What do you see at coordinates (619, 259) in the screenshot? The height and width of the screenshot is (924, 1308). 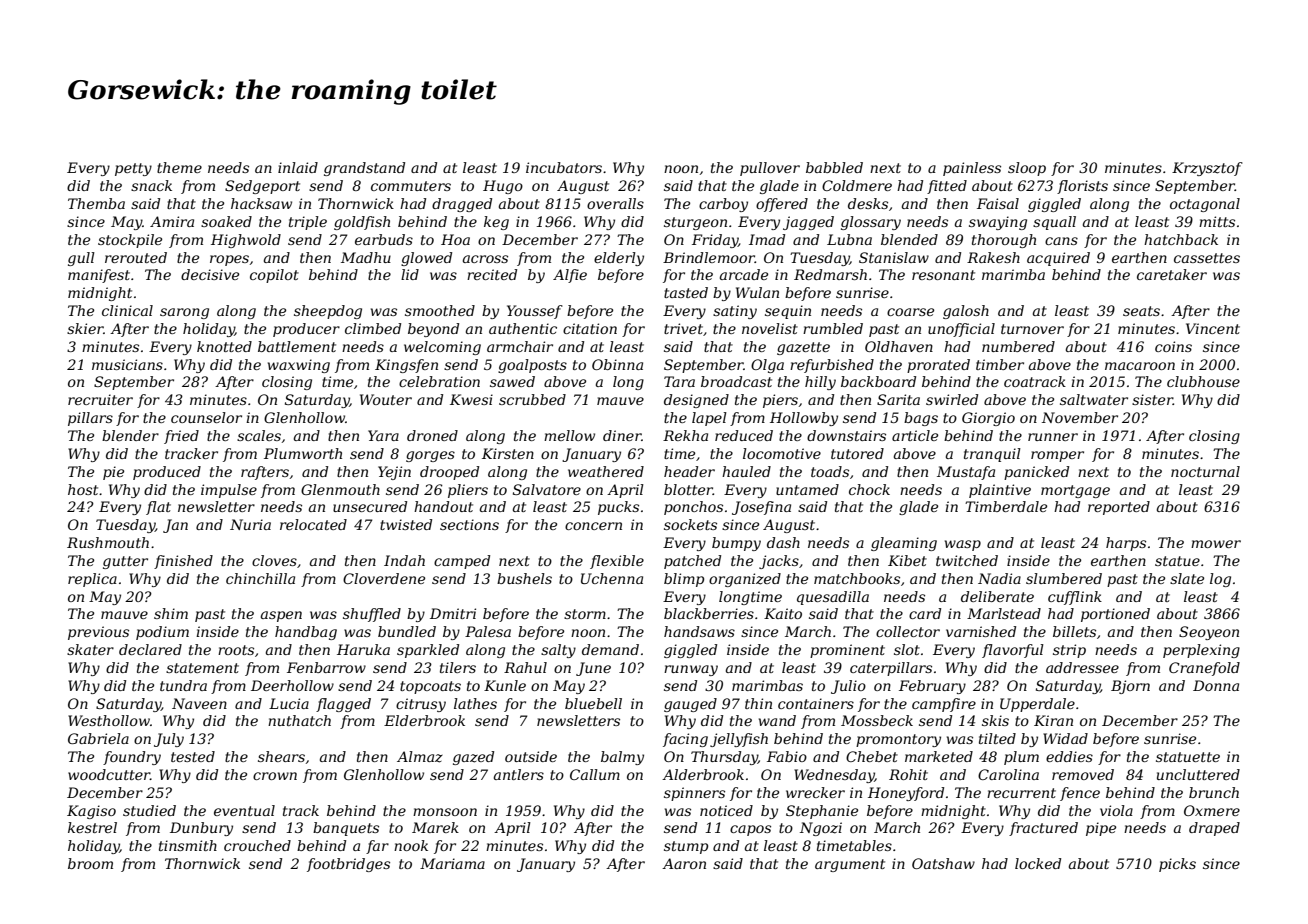 I see `elderly` at bounding box center [619, 259].
